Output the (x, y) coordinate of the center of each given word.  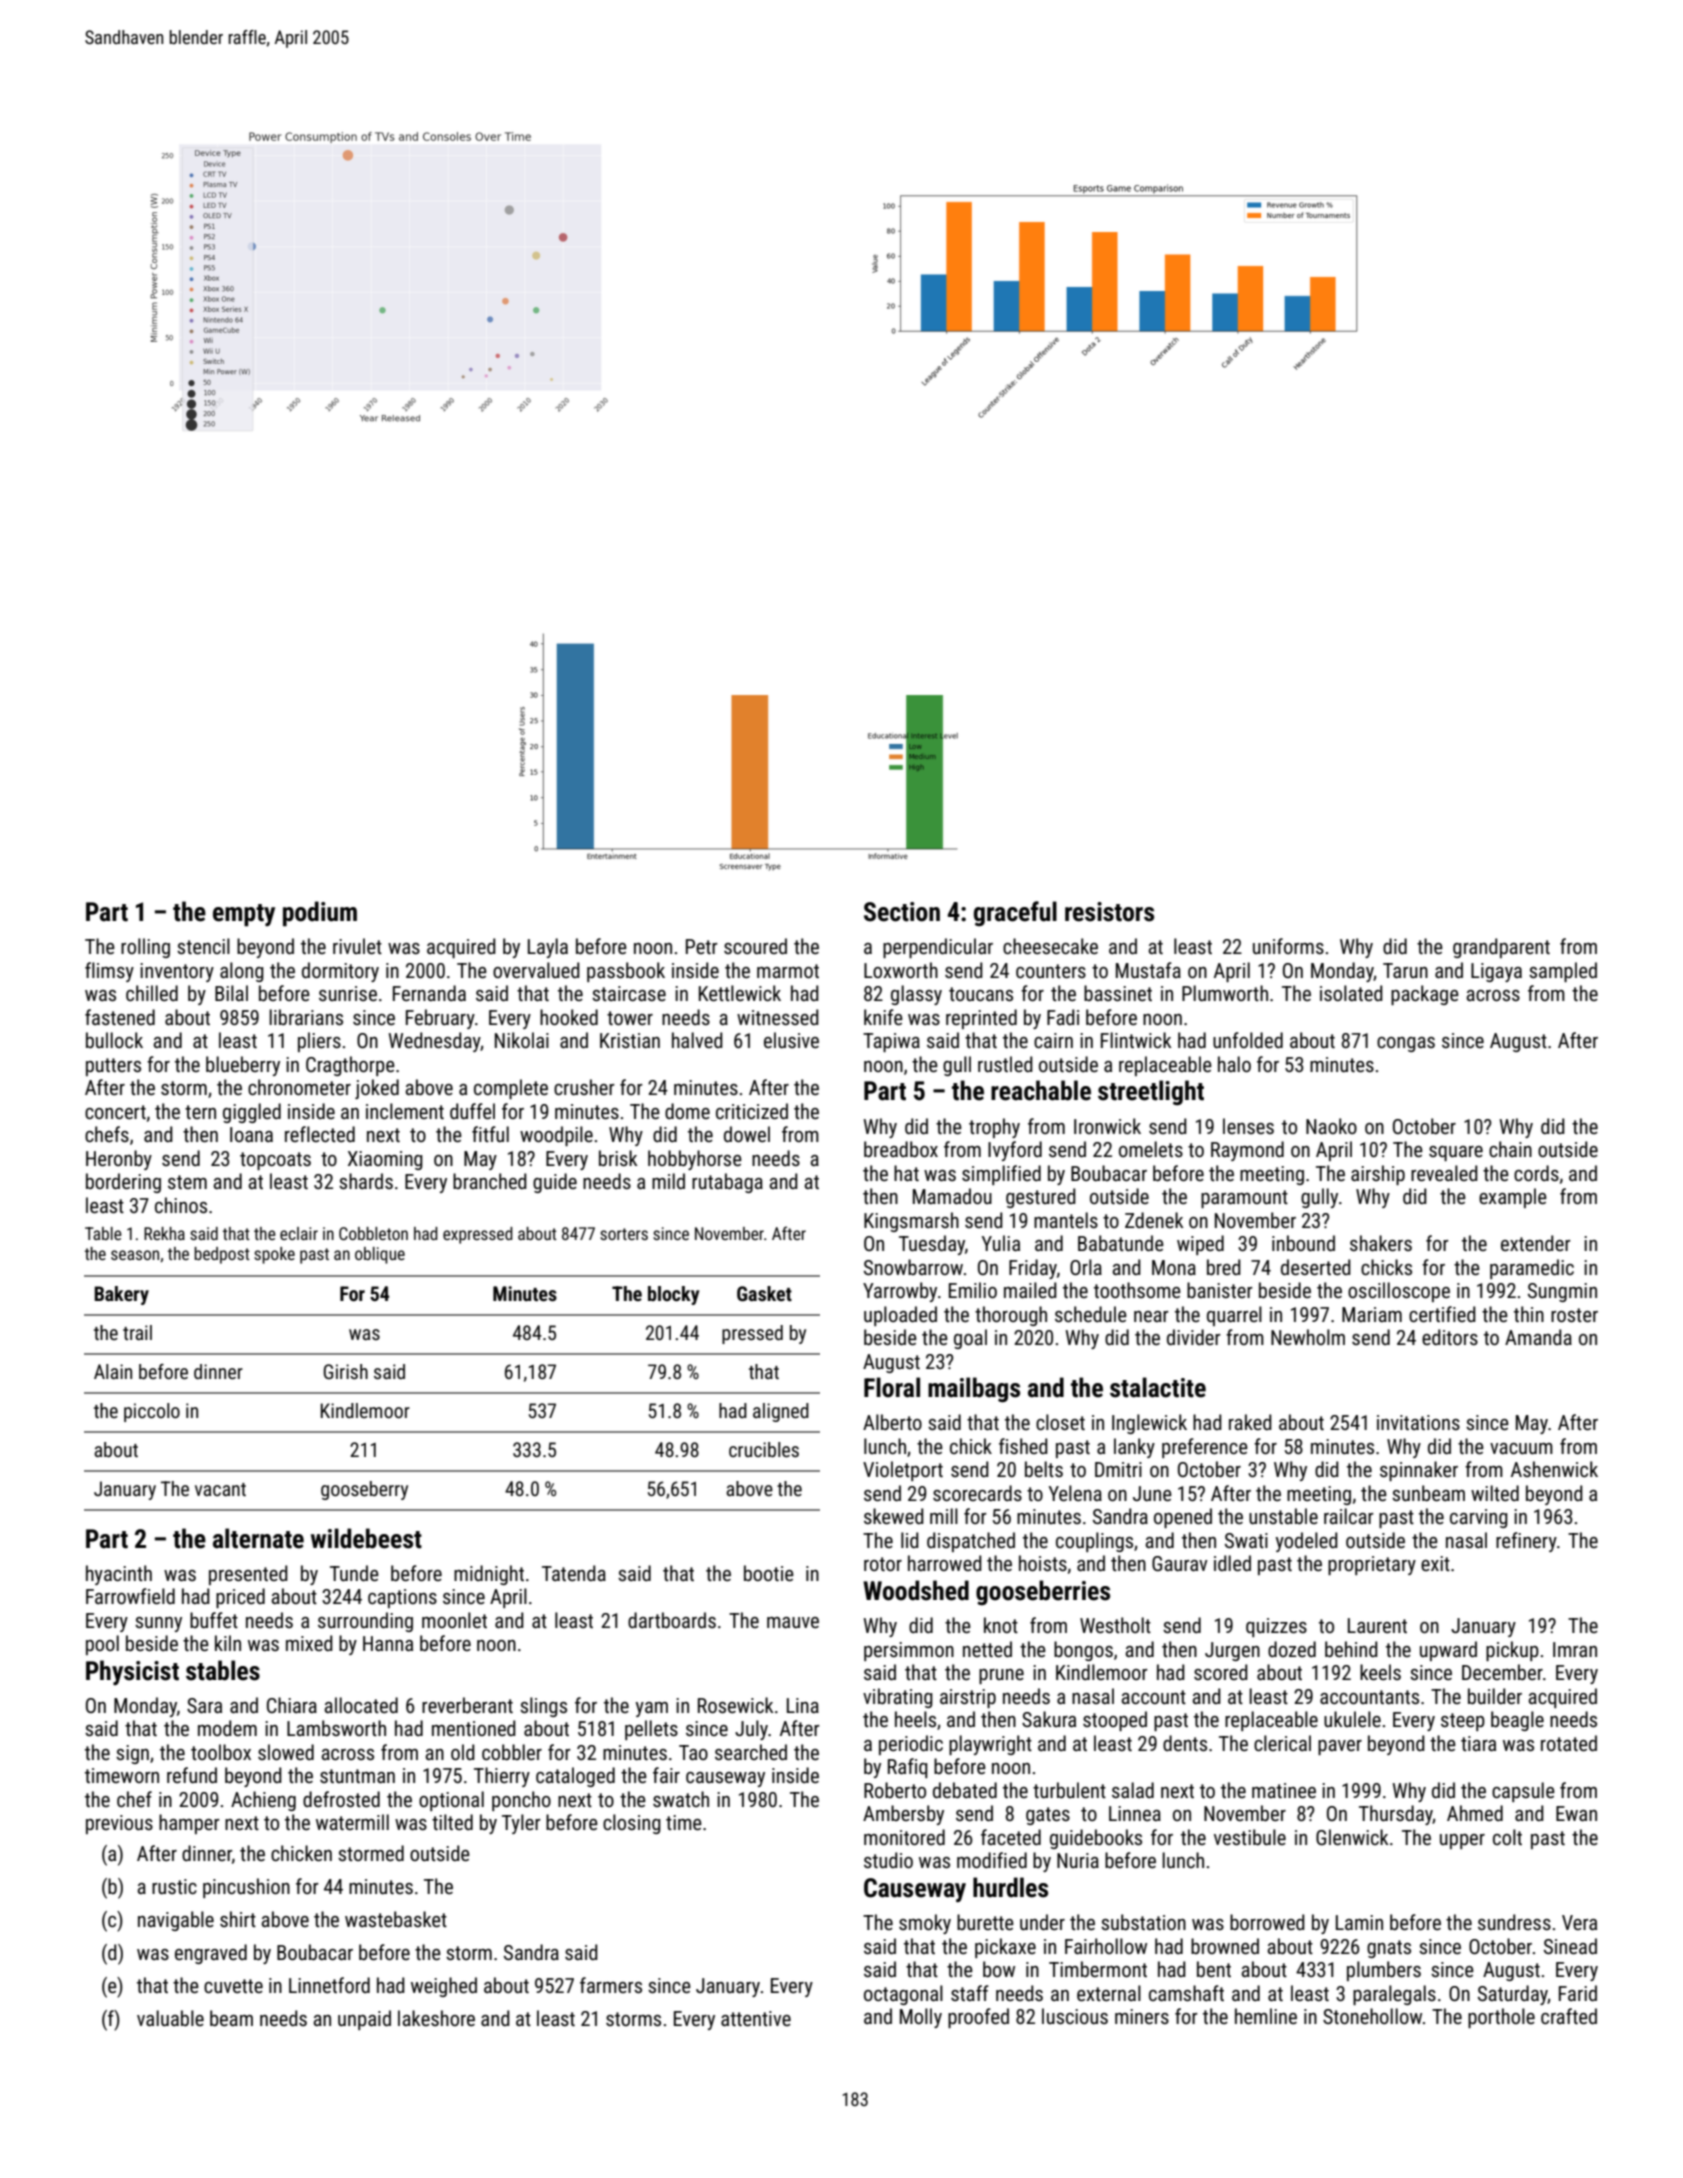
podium (320, 914)
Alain (113, 1371)
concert (115, 1112)
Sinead (1570, 1946)
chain (1510, 1149)
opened (1183, 1518)
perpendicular (938, 948)
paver (1340, 1747)
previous (119, 1824)
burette (985, 1922)
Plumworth (1225, 993)
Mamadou (952, 1196)
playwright (990, 1745)
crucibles (764, 1449)
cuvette (233, 1986)
